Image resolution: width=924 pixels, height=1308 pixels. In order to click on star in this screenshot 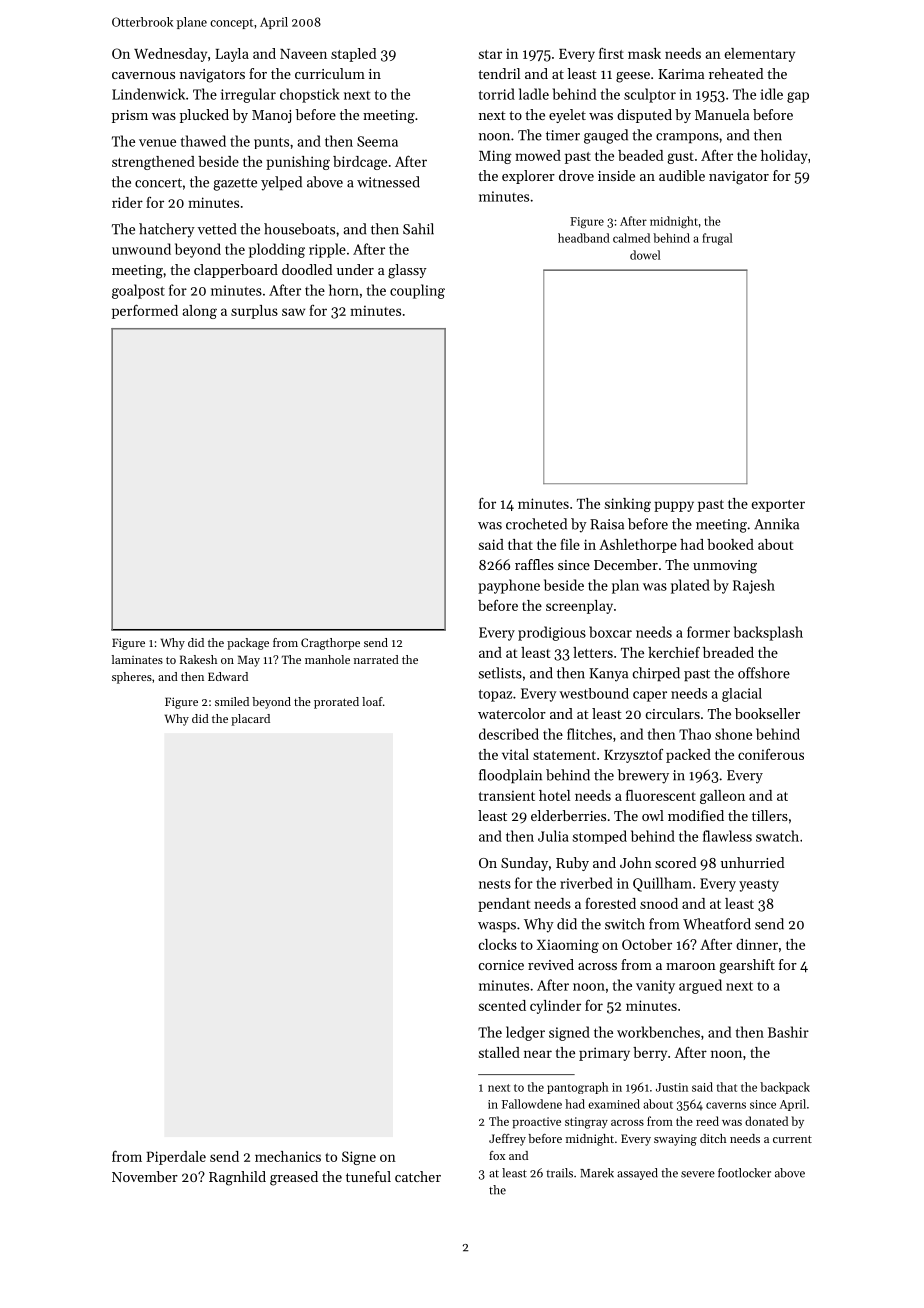, I will do `click(490, 54)`.
